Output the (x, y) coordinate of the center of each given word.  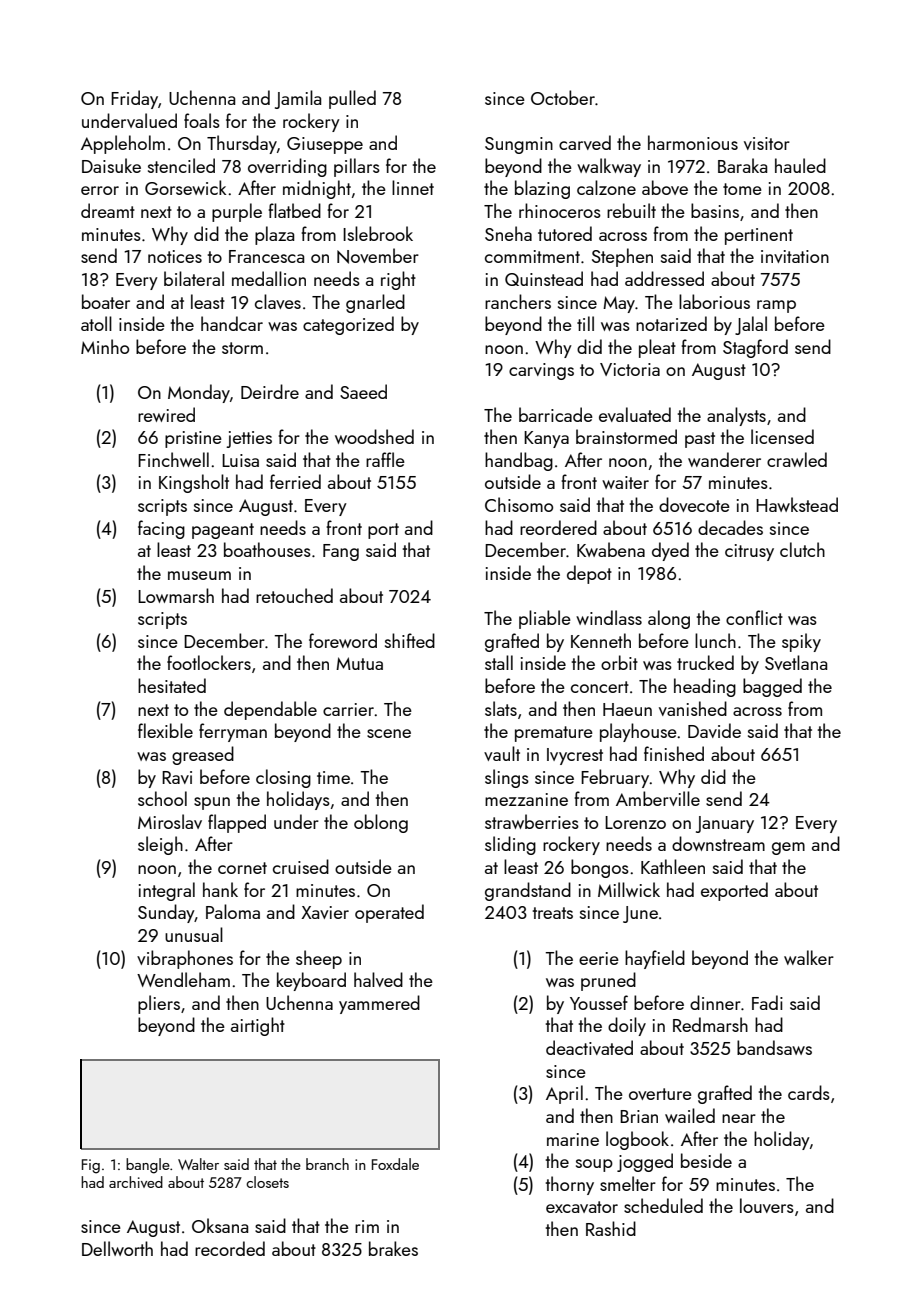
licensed (782, 436)
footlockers (209, 662)
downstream (718, 843)
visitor (767, 143)
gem (788, 848)
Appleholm (123, 144)
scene (389, 733)
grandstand (528, 891)
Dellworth (117, 1248)
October (563, 97)
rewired (166, 414)
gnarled (375, 303)
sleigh (160, 845)
